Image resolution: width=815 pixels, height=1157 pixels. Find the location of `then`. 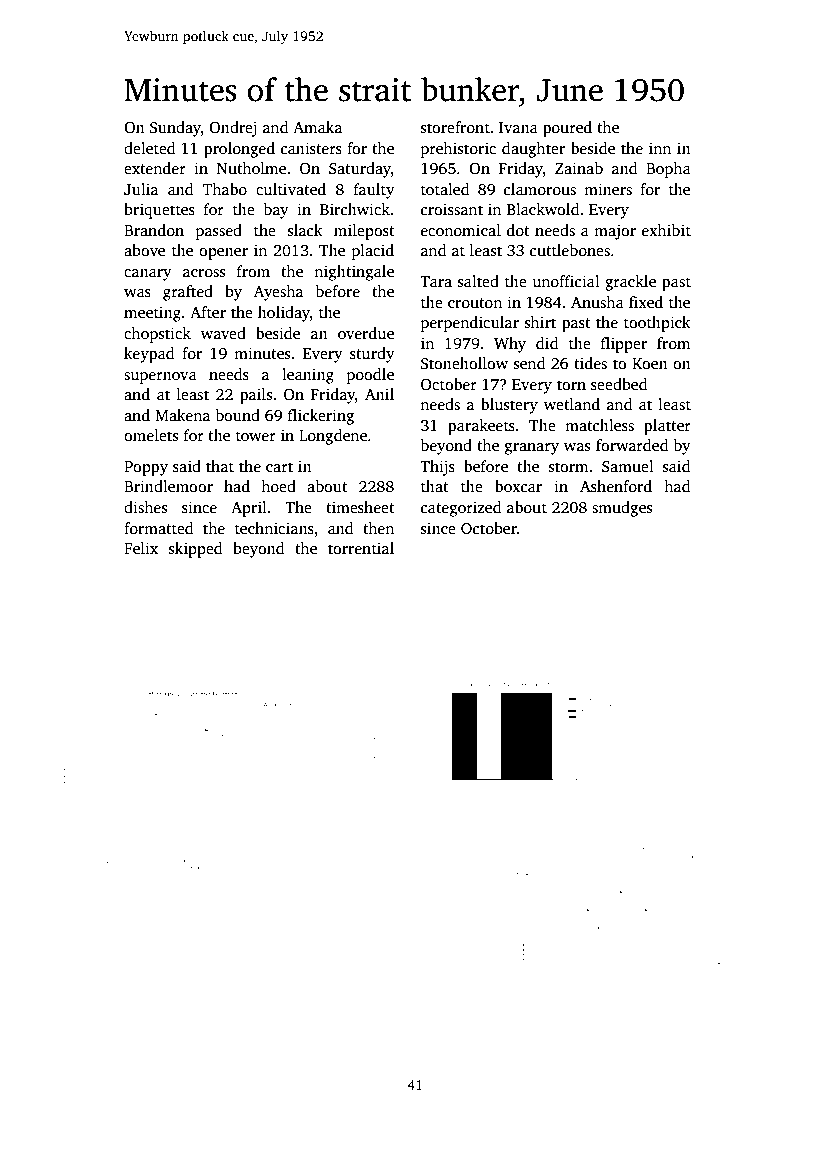

then is located at coordinates (378, 528).
